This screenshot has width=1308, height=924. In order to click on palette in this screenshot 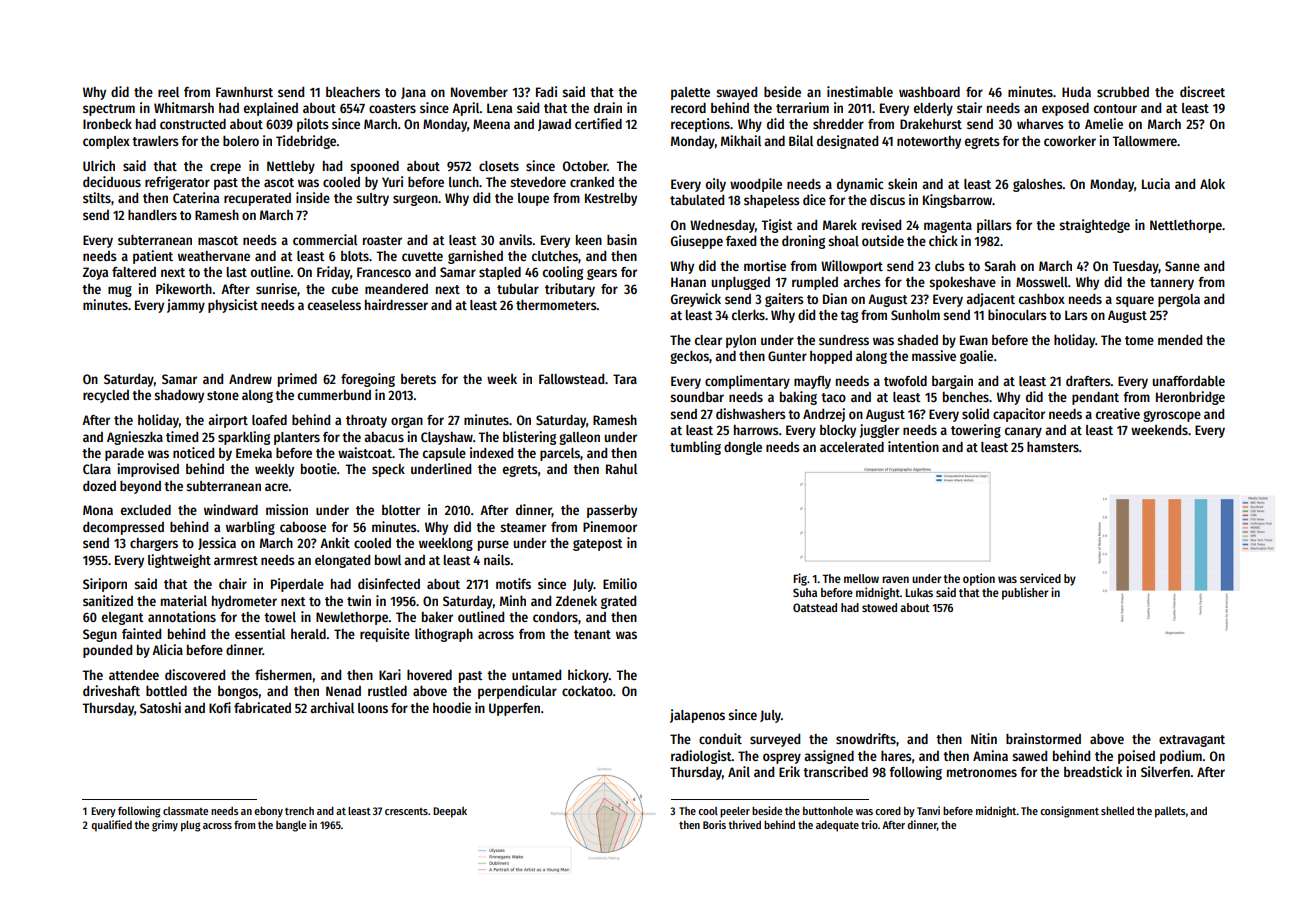, I will do `click(690, 93)`.
